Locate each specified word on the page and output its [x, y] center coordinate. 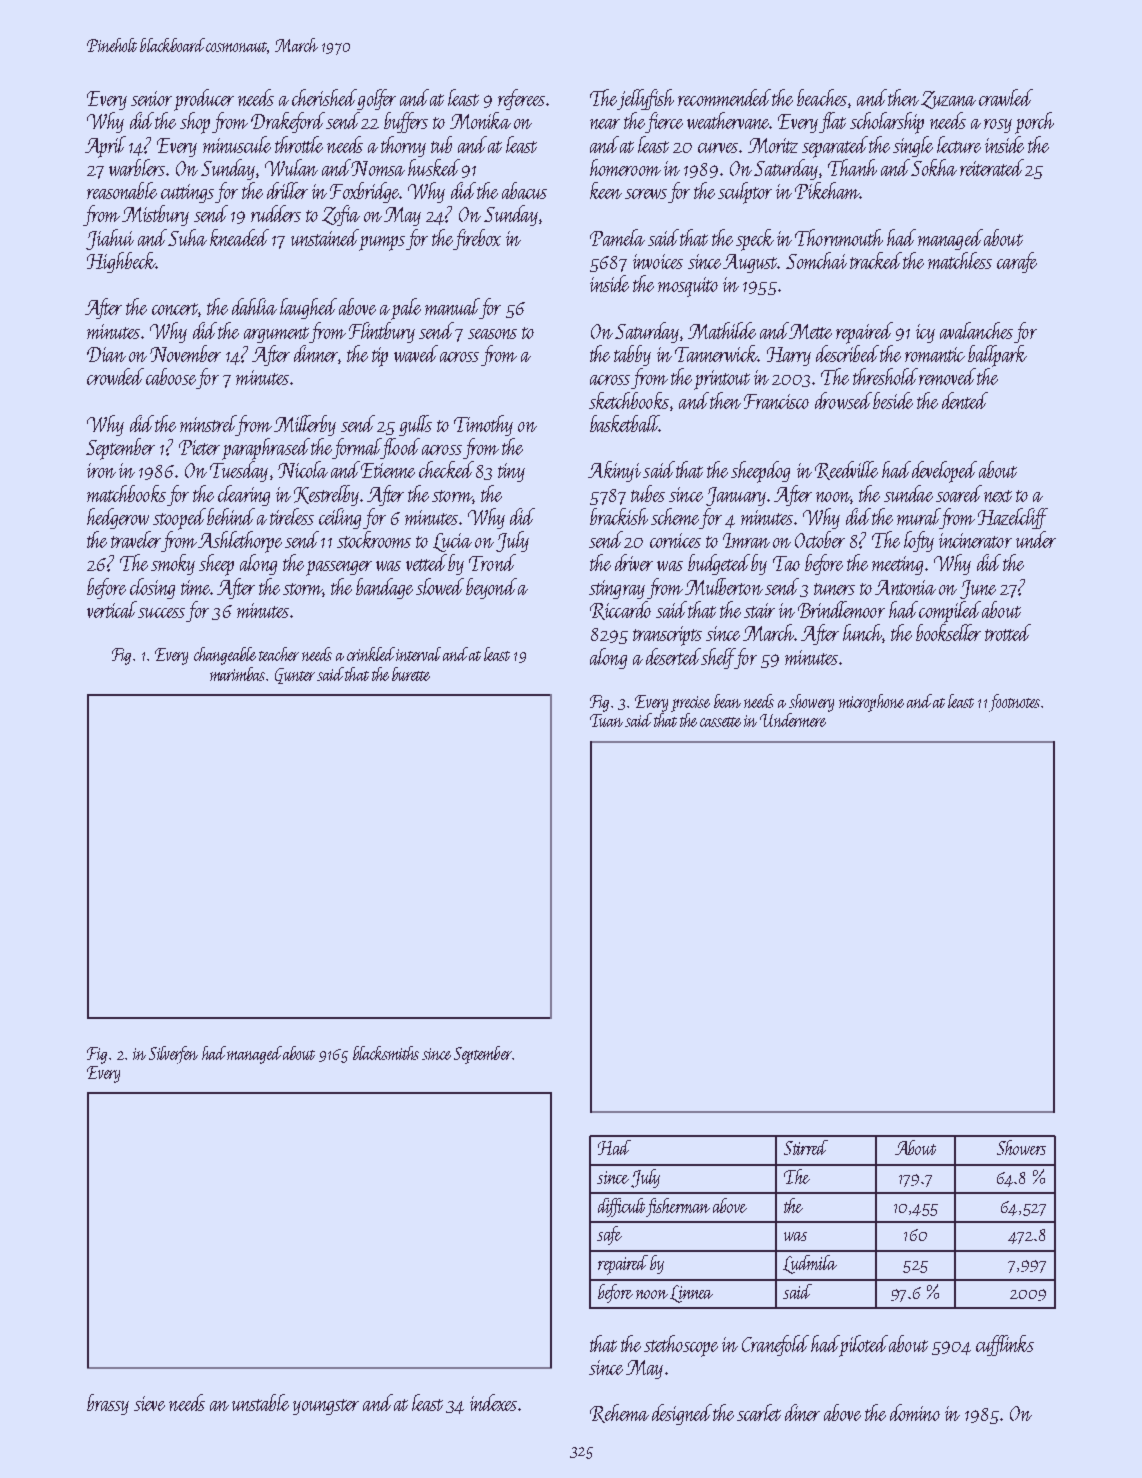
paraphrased [266, 449]
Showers [1021, 1147]
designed [682, 1414]
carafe [1017, 262]
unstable [260, 1402]
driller [287, 190]
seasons [492, 334]
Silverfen [173, 1055]
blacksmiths [386, 1053]
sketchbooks [629, 400]
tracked [876, 260]
